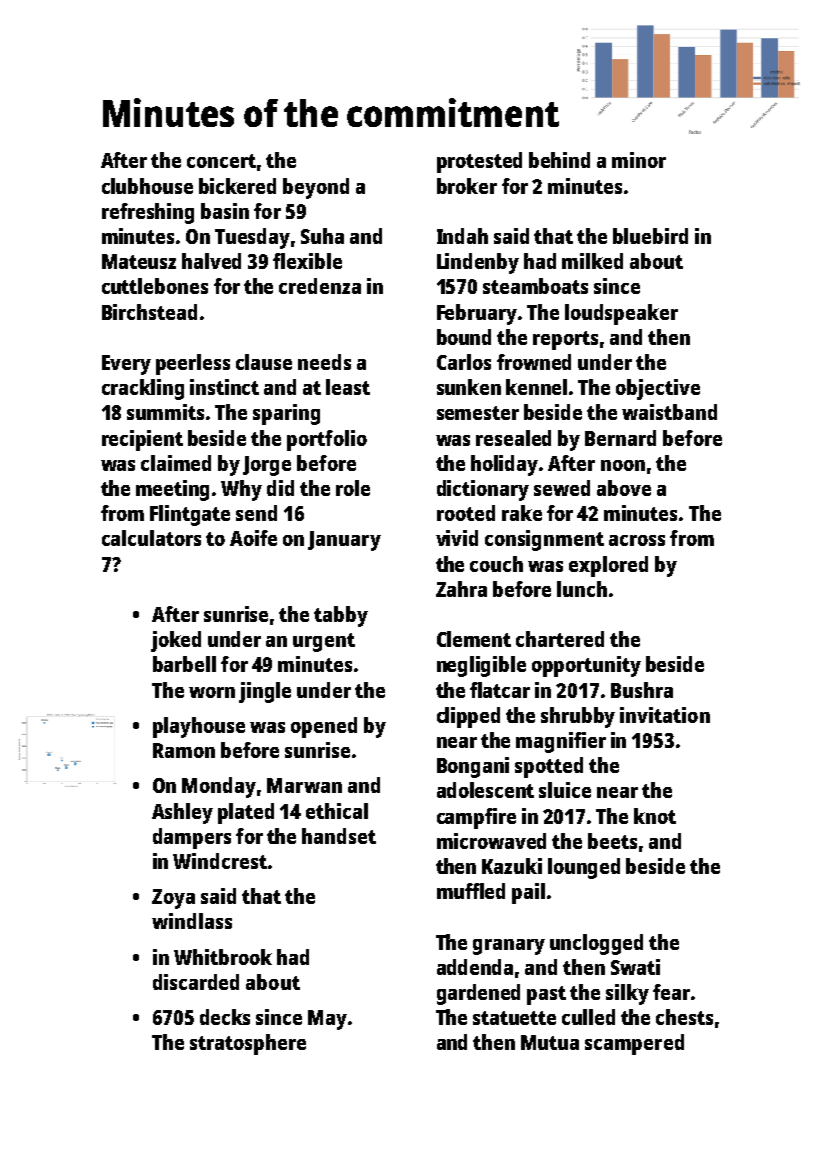  I want to click on couch, so click(496, 564).
